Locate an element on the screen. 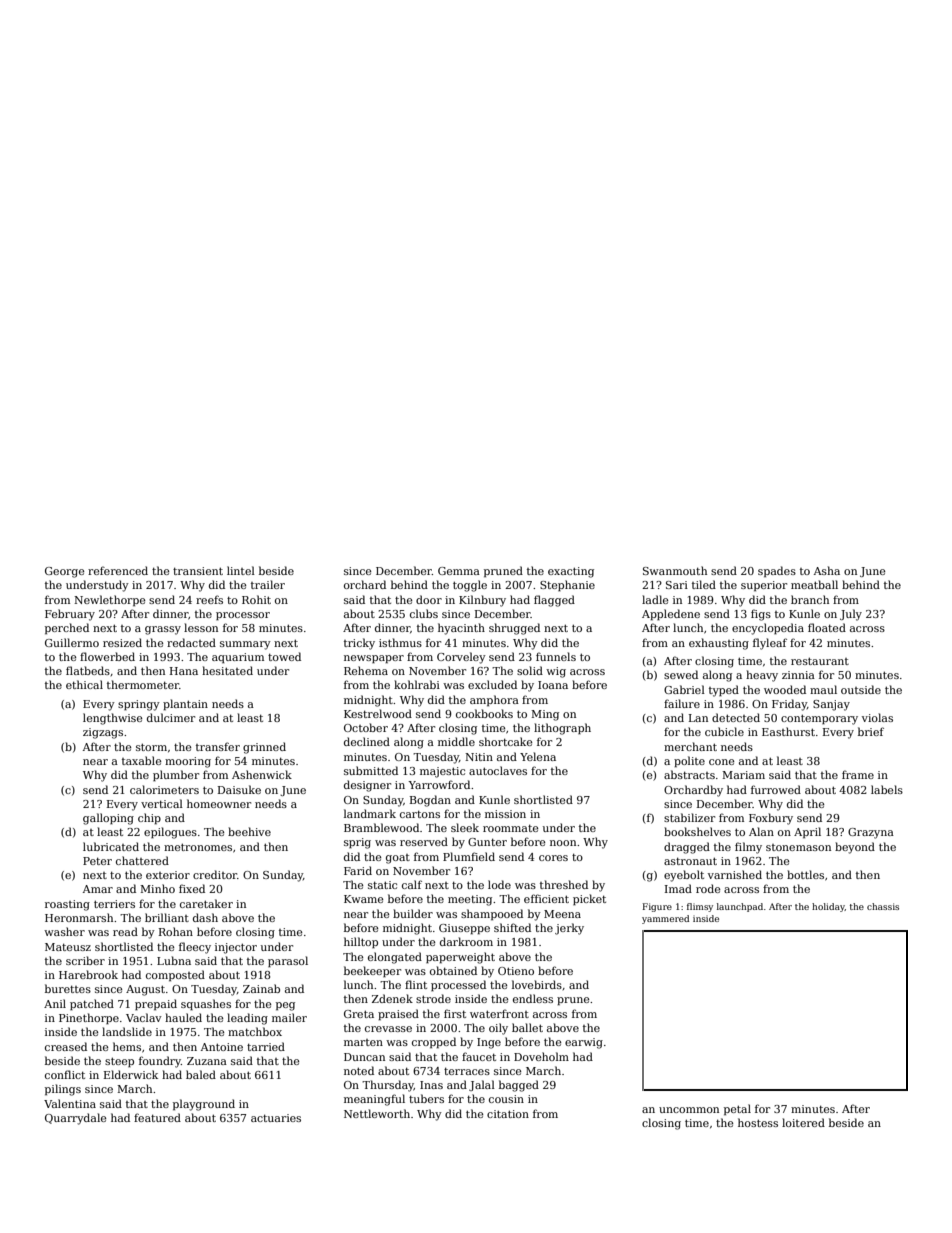  tiled is located at coordinates (704, 584).
